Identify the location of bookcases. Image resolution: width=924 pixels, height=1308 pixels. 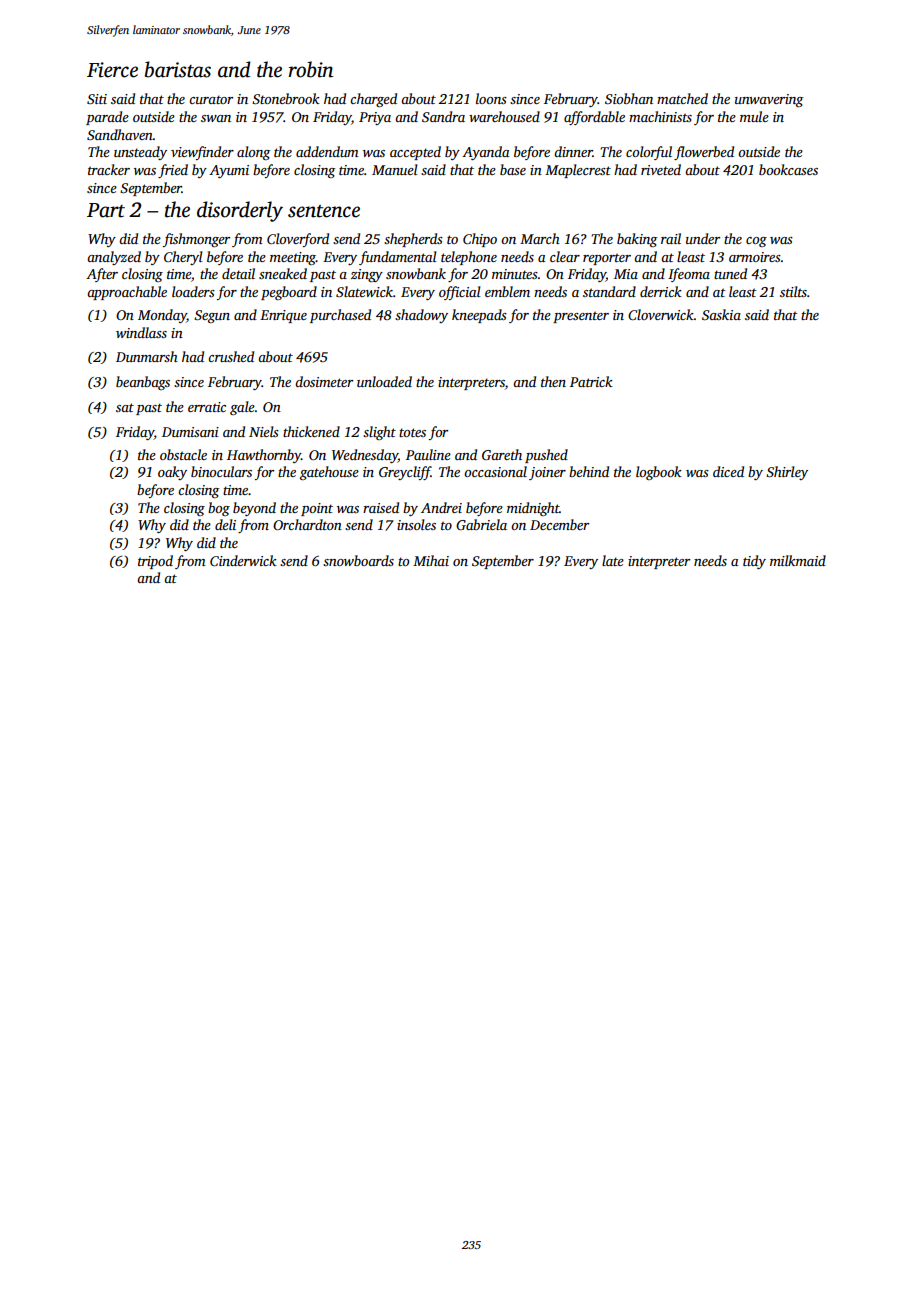
(788, 169).
